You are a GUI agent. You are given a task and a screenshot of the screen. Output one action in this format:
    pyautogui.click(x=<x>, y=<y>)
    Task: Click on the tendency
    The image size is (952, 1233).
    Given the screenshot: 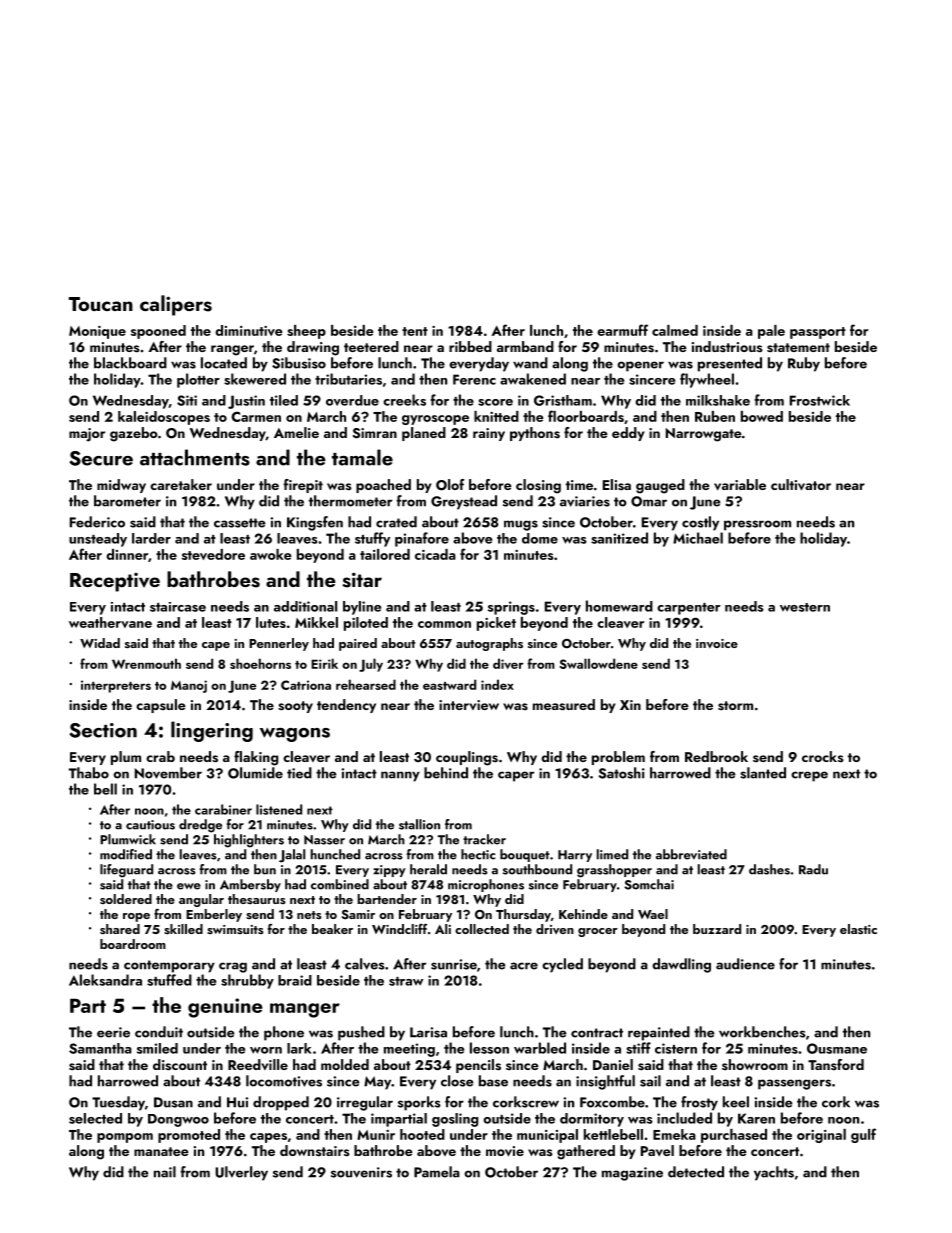 What is the action you would take?
    pyautogui.click(x=346, y=706)
